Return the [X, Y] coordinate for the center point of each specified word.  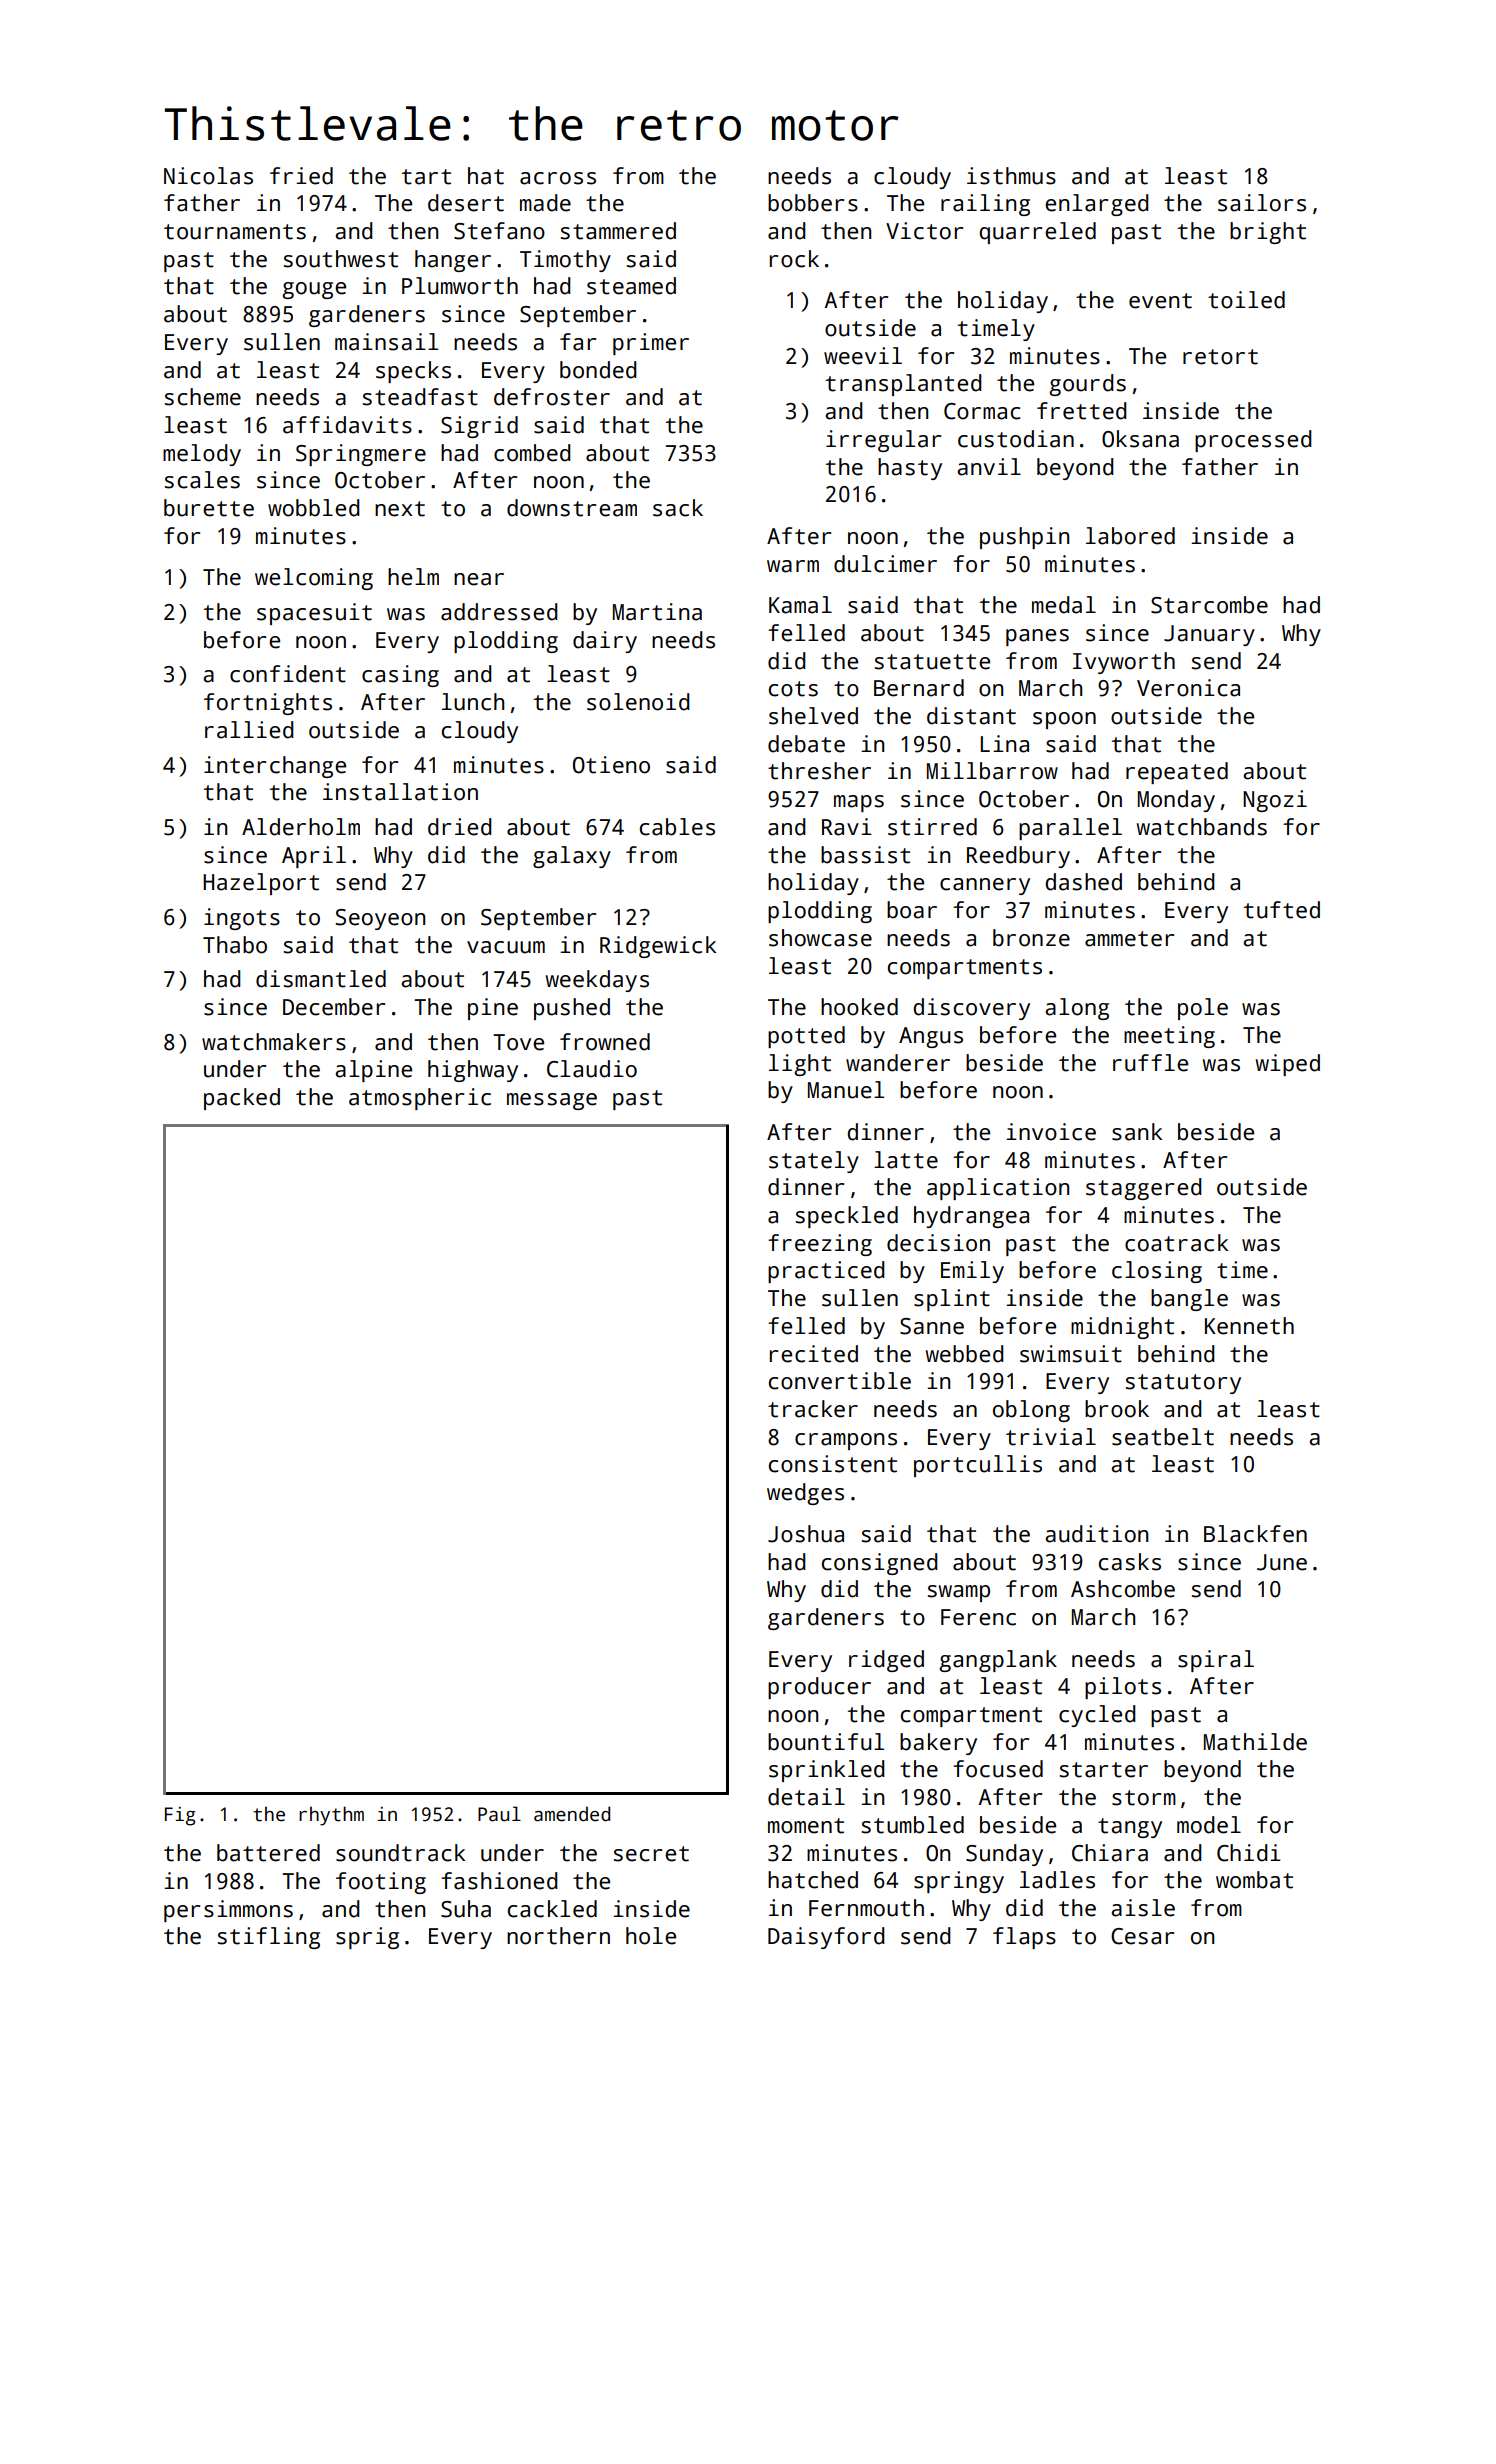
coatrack [1176, 1243]
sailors [1262, 203]
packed [242, 1099]
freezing [820, 1245]
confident [288, 674]
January [1209, 635]
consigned [880, 1564]
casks [1130, 1562]
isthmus [1011, 176]
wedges [805, 1494]
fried [301, 176]
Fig [180, 1816]
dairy [605, 642]
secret [651, 1854]
